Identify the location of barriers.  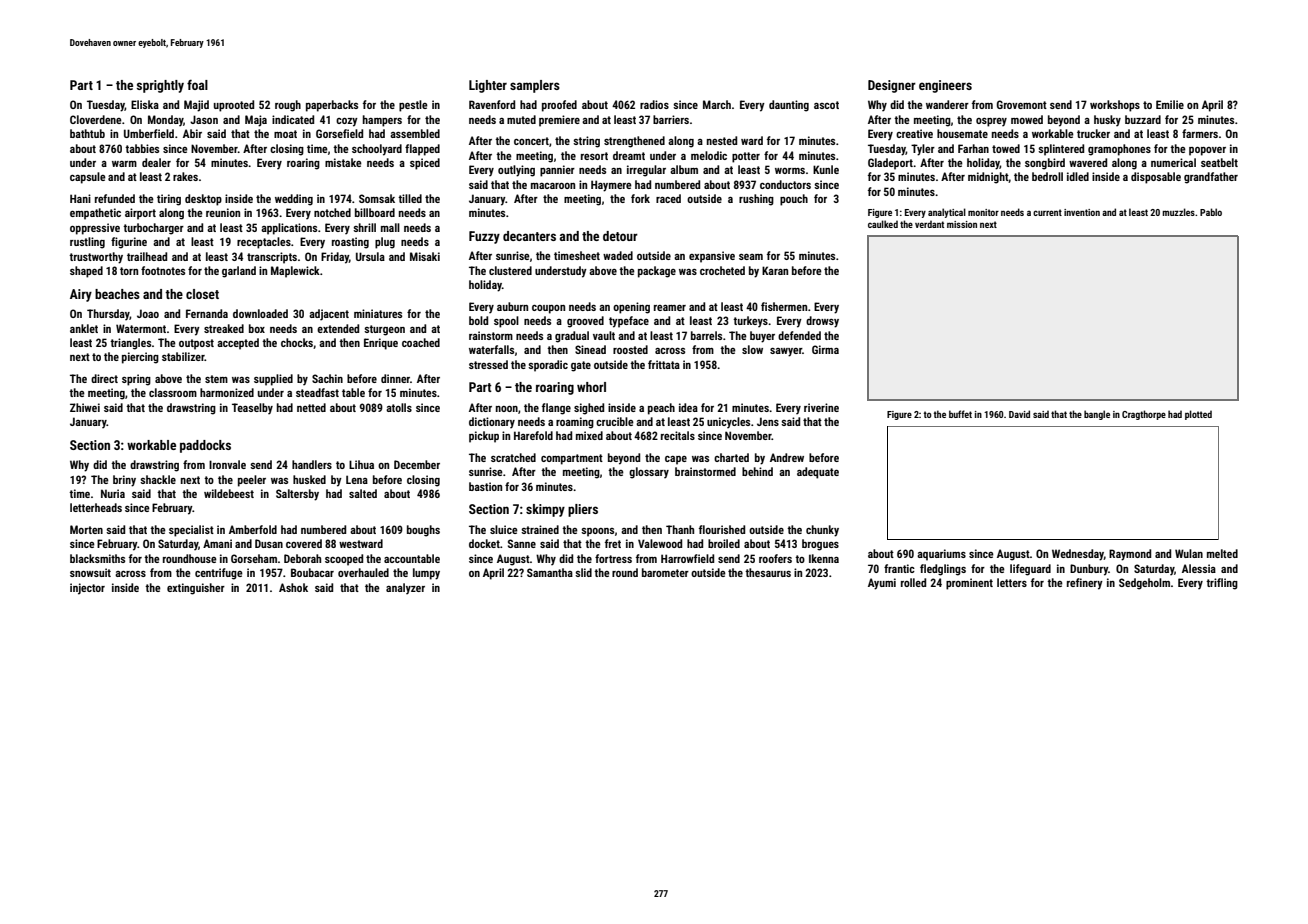
(671, 119).
